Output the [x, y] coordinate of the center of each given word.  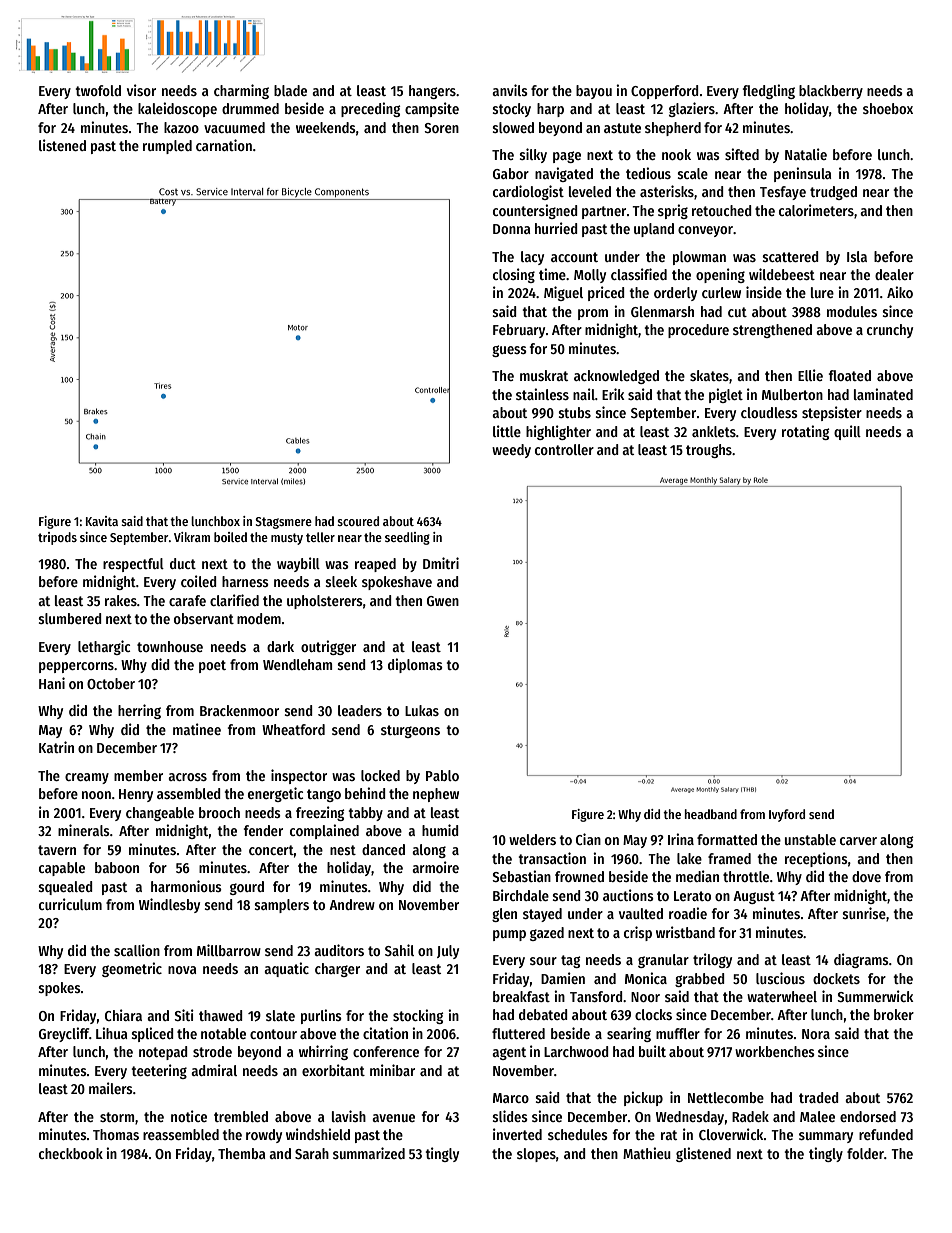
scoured [358, 521]
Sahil [399, 950]
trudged [833, 193]
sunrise [864, 913]
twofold [98, 90]
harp [550, 110]
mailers [111, 1088]
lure [822, 292]
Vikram [192, 537]
